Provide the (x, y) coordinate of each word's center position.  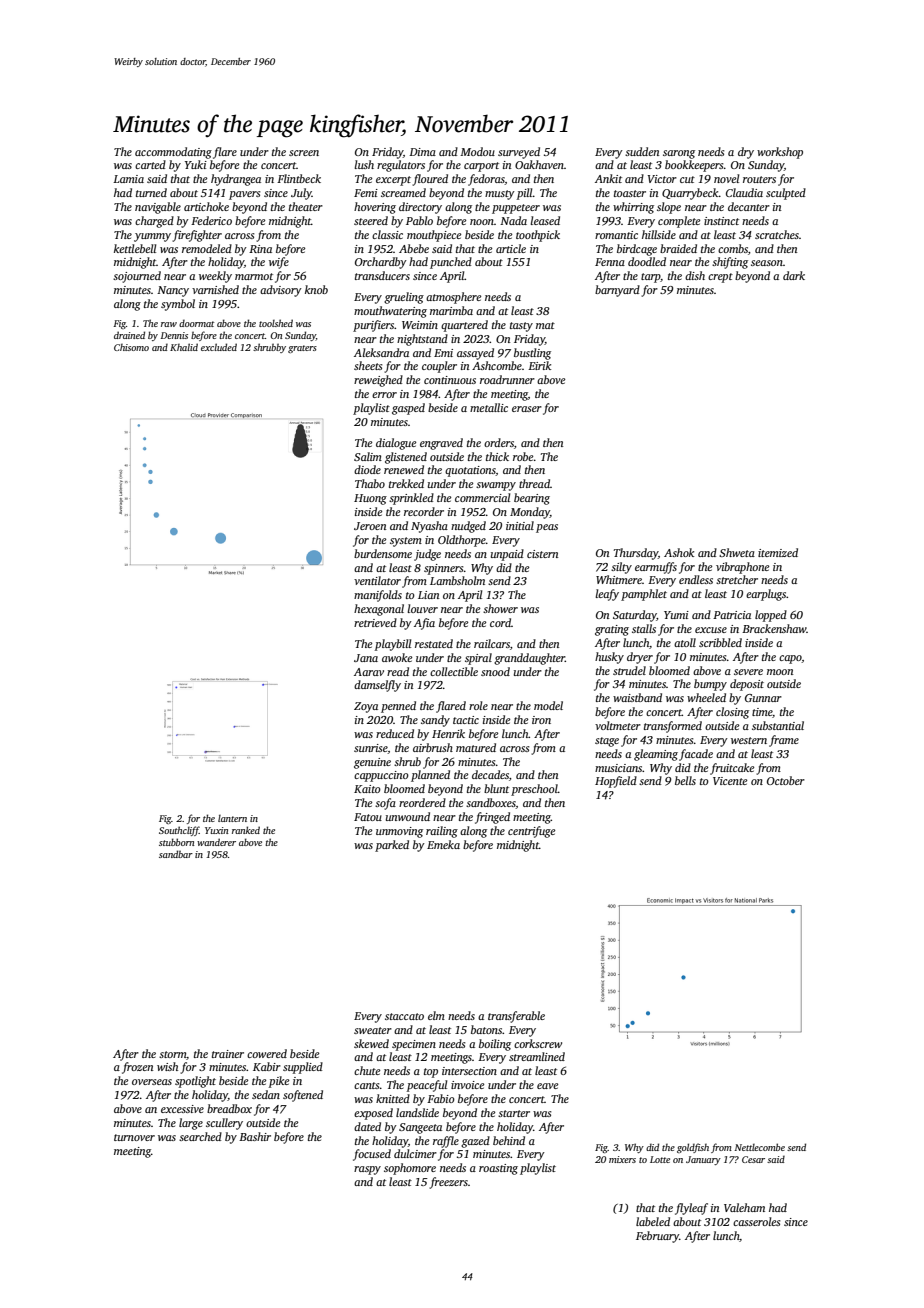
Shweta (737, 552)
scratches (777, 234)
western (749, 740)
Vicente (730, 781)
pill (525, 194)
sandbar (176, 854)
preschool (534, 790)
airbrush (433, 747)
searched (200, 1136)
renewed (404, 469)
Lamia (128, 179)
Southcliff (179, 831)
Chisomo (131, 347)
